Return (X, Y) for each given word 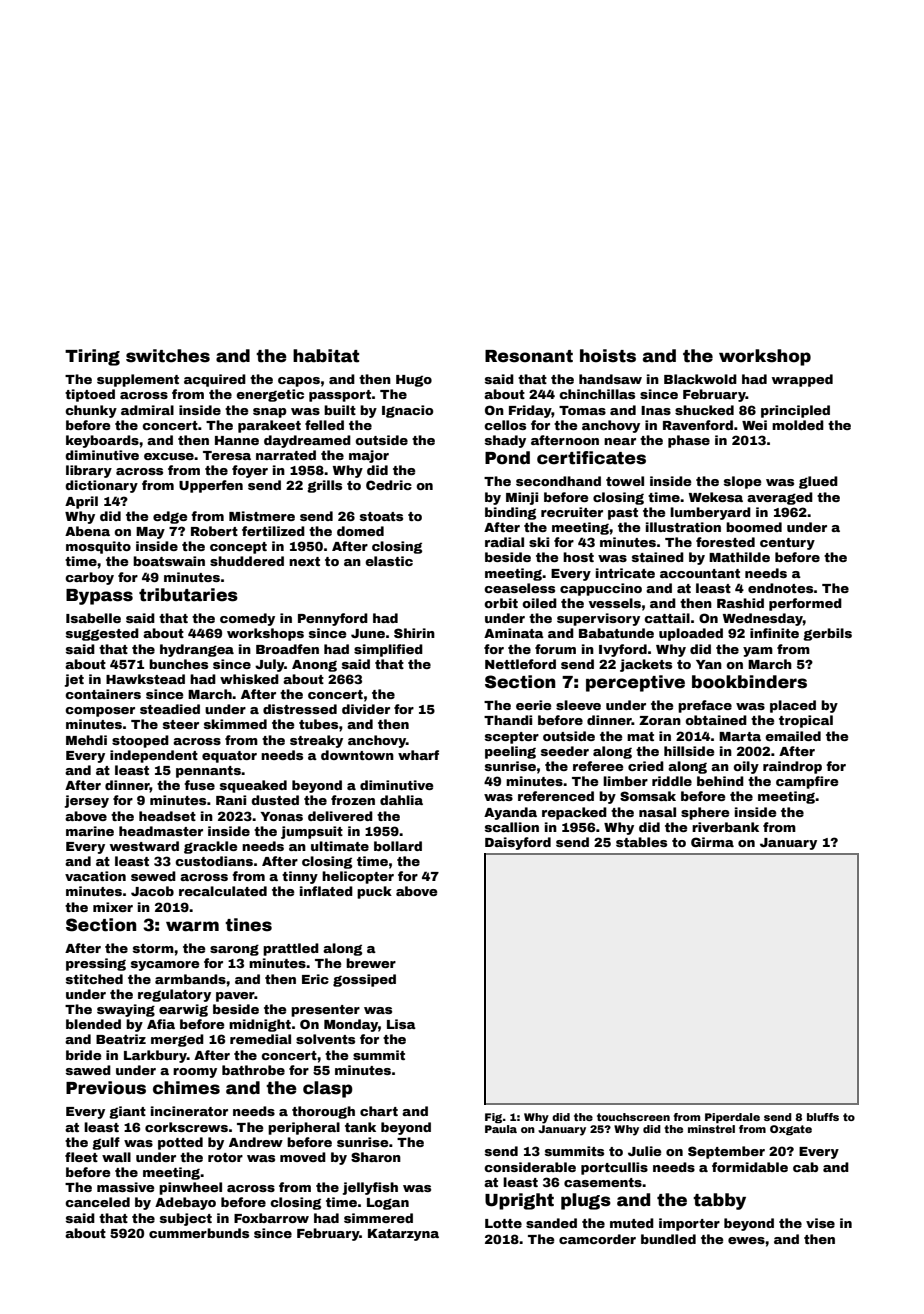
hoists (608, 356)
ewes (746, 1240)
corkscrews (186, 1127)
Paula (501, 1129)
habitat (326, 356)
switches (168, 356)
